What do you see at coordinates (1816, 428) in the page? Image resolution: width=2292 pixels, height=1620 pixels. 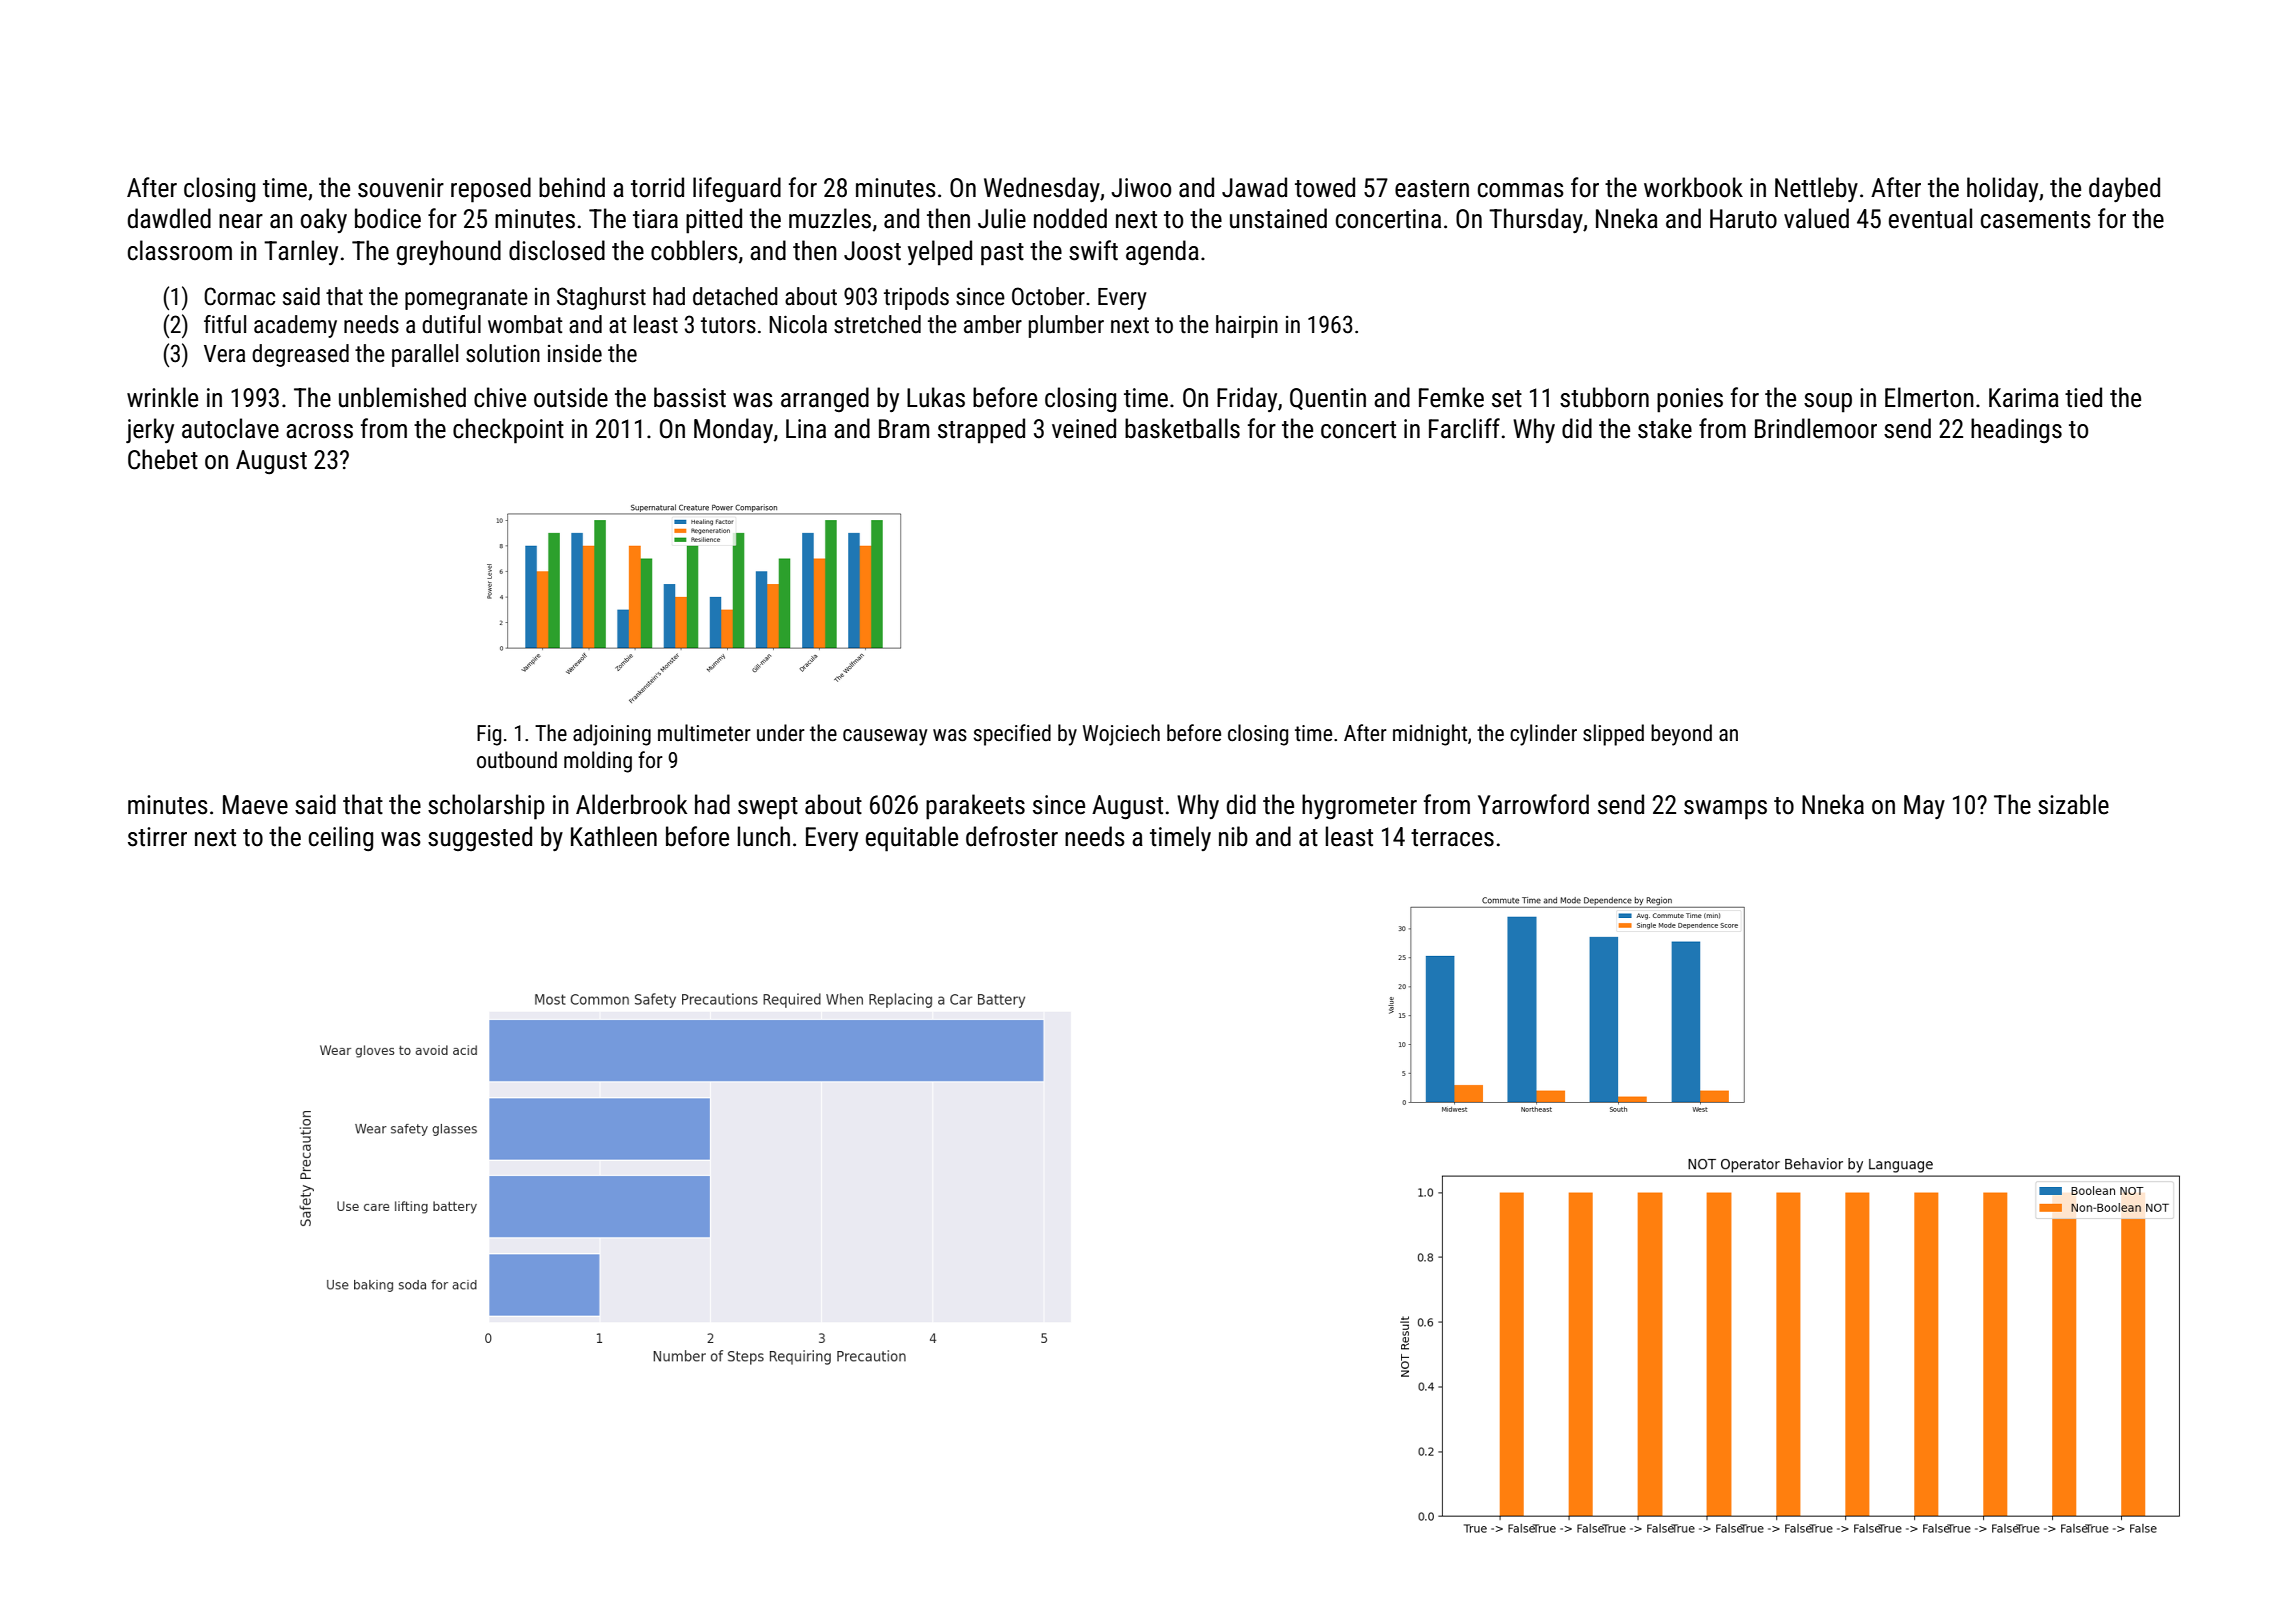 I see `Brindlemoor` at bounding box center [1816, 428].
